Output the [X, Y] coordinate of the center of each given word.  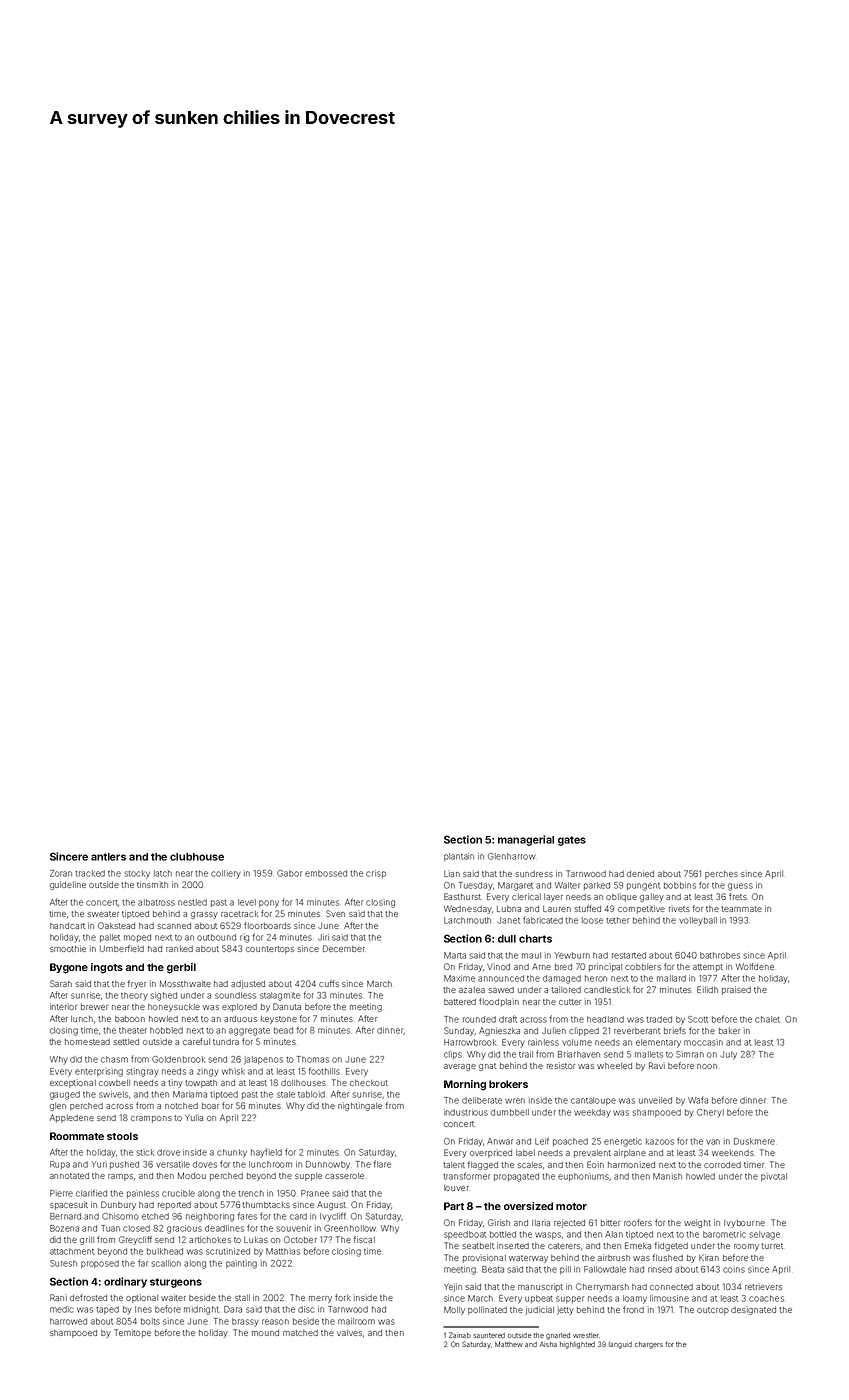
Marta [455, 955]
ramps [120, 1177]
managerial [526, 840]
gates [572, 841]
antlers [108, 857]
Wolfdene [755, 966]
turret [772, 1246]
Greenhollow [350, 1228]
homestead [87, 1042]
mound [265, 1333]
